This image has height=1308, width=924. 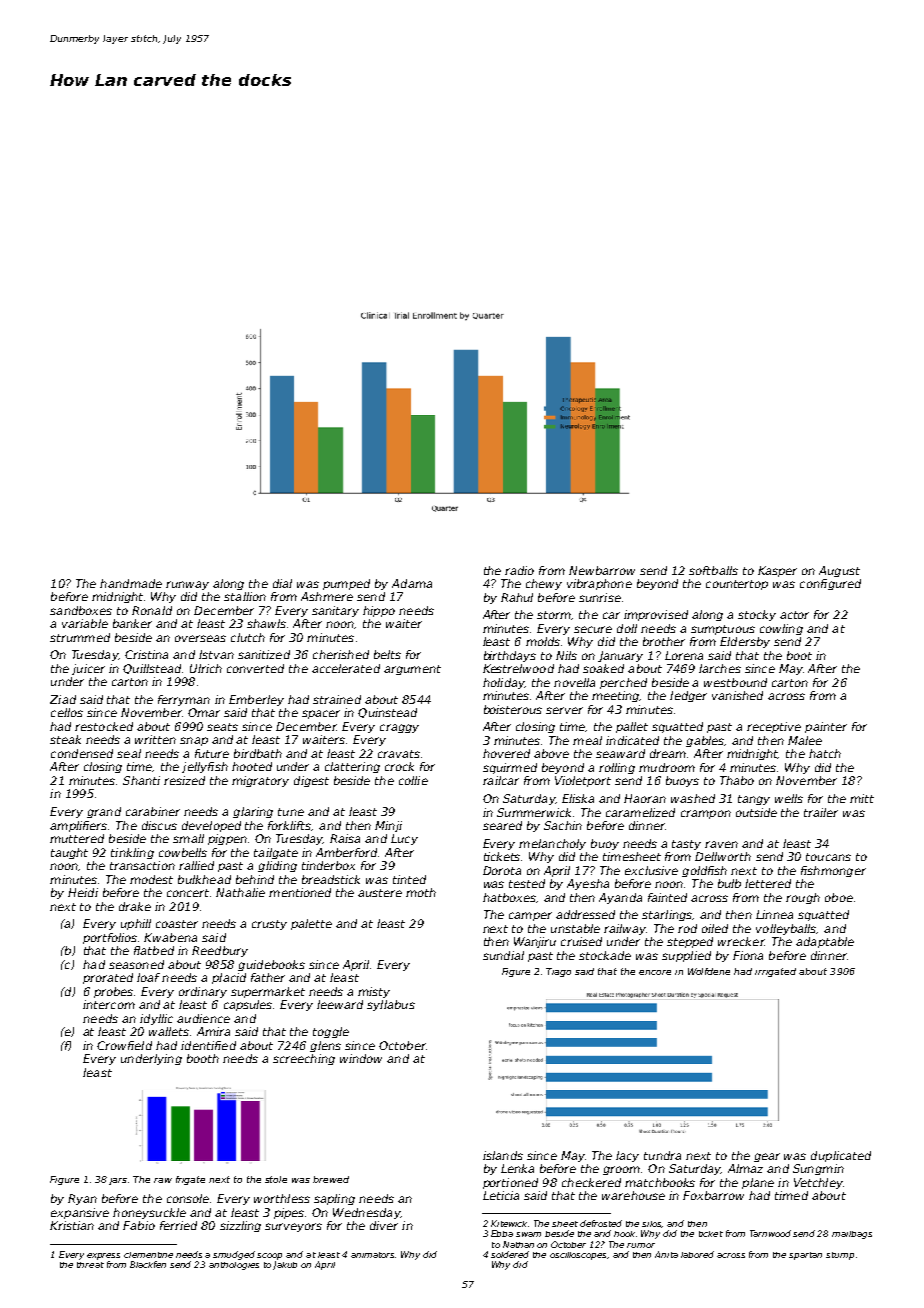 What do you see at coordinates (304, 1059) in the image?
I see `screeching` at bounding box center [304, 1059].
